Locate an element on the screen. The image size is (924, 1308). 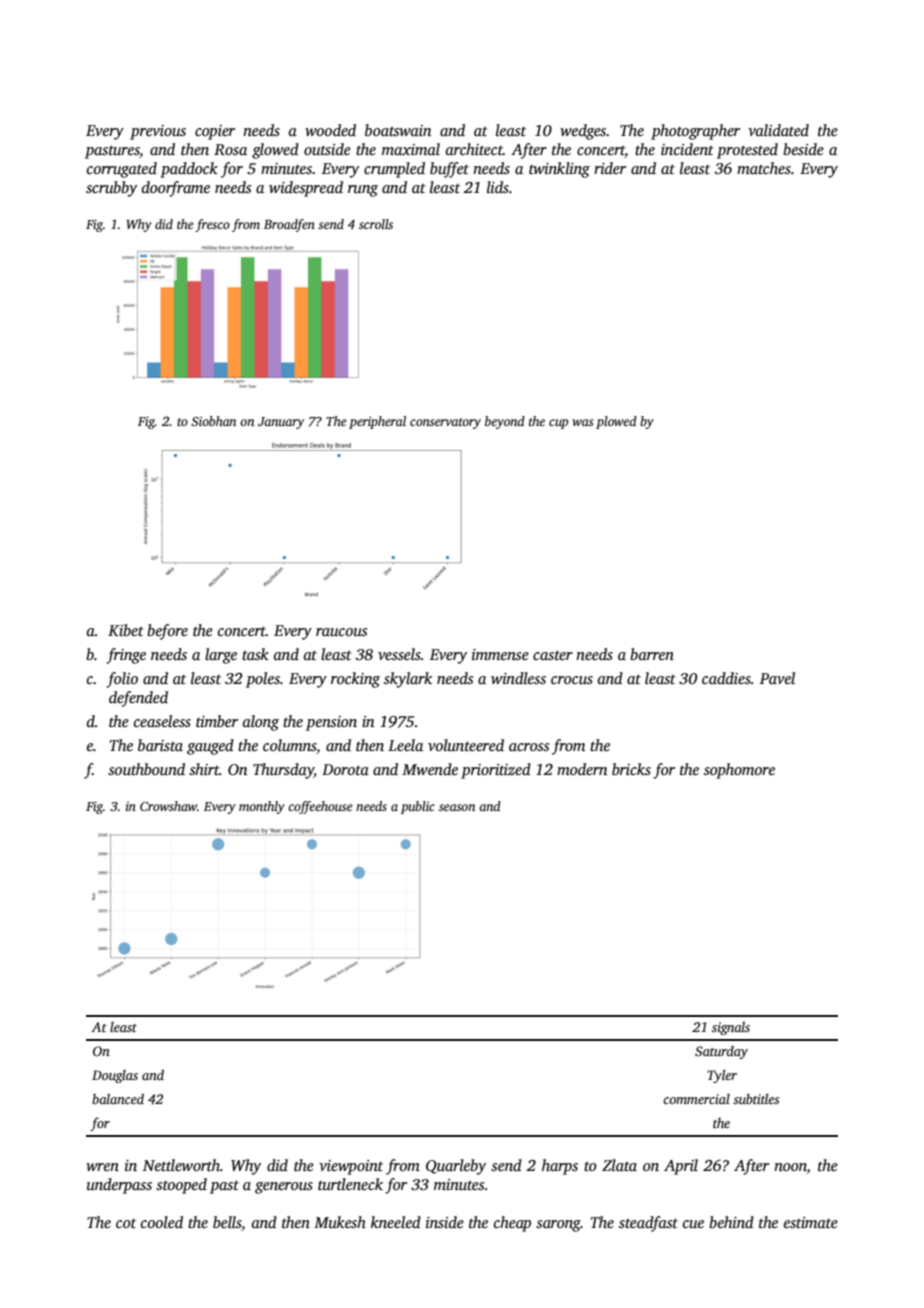
previous is located at coordinates (158, 132).
